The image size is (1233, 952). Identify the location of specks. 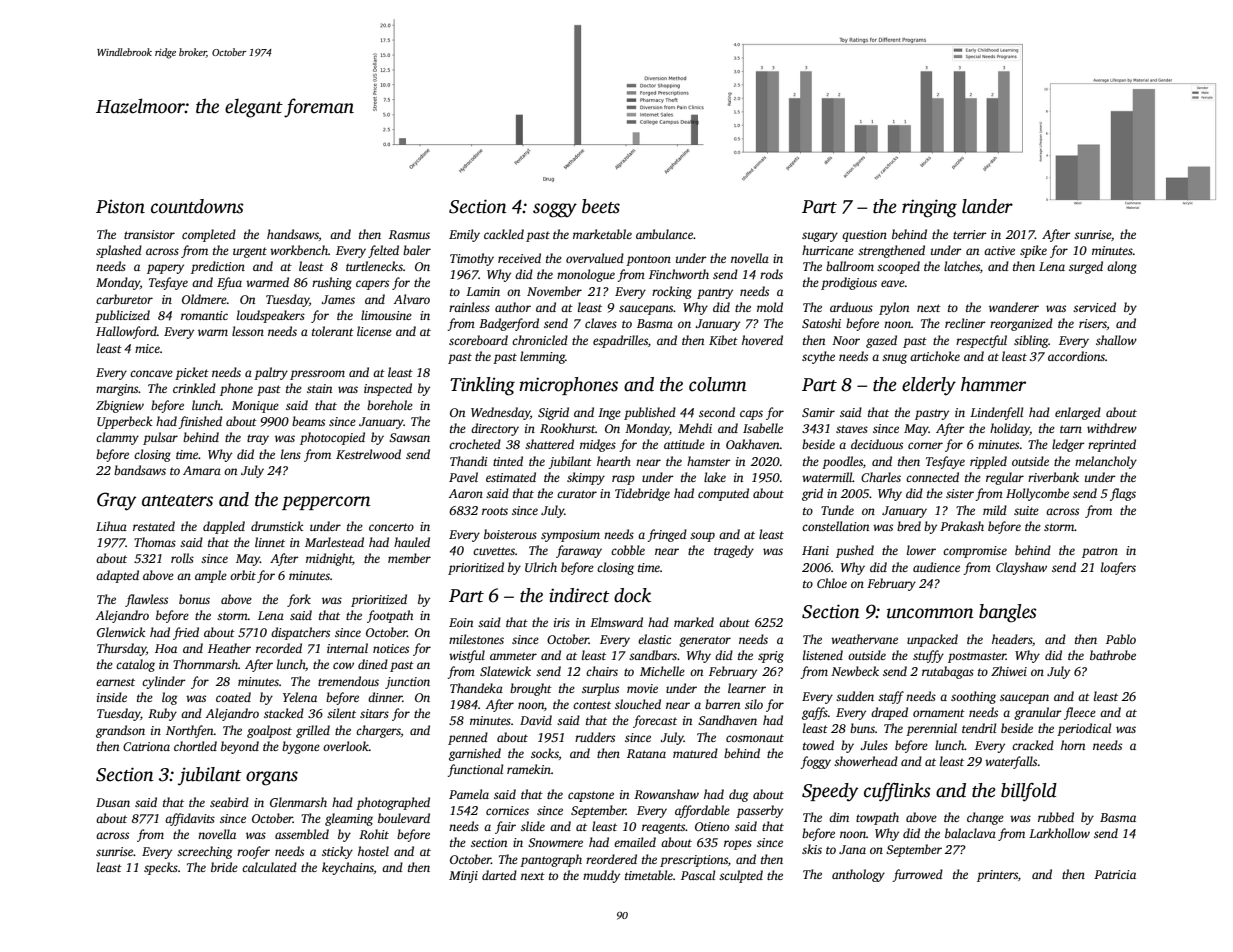
(161, 868).
